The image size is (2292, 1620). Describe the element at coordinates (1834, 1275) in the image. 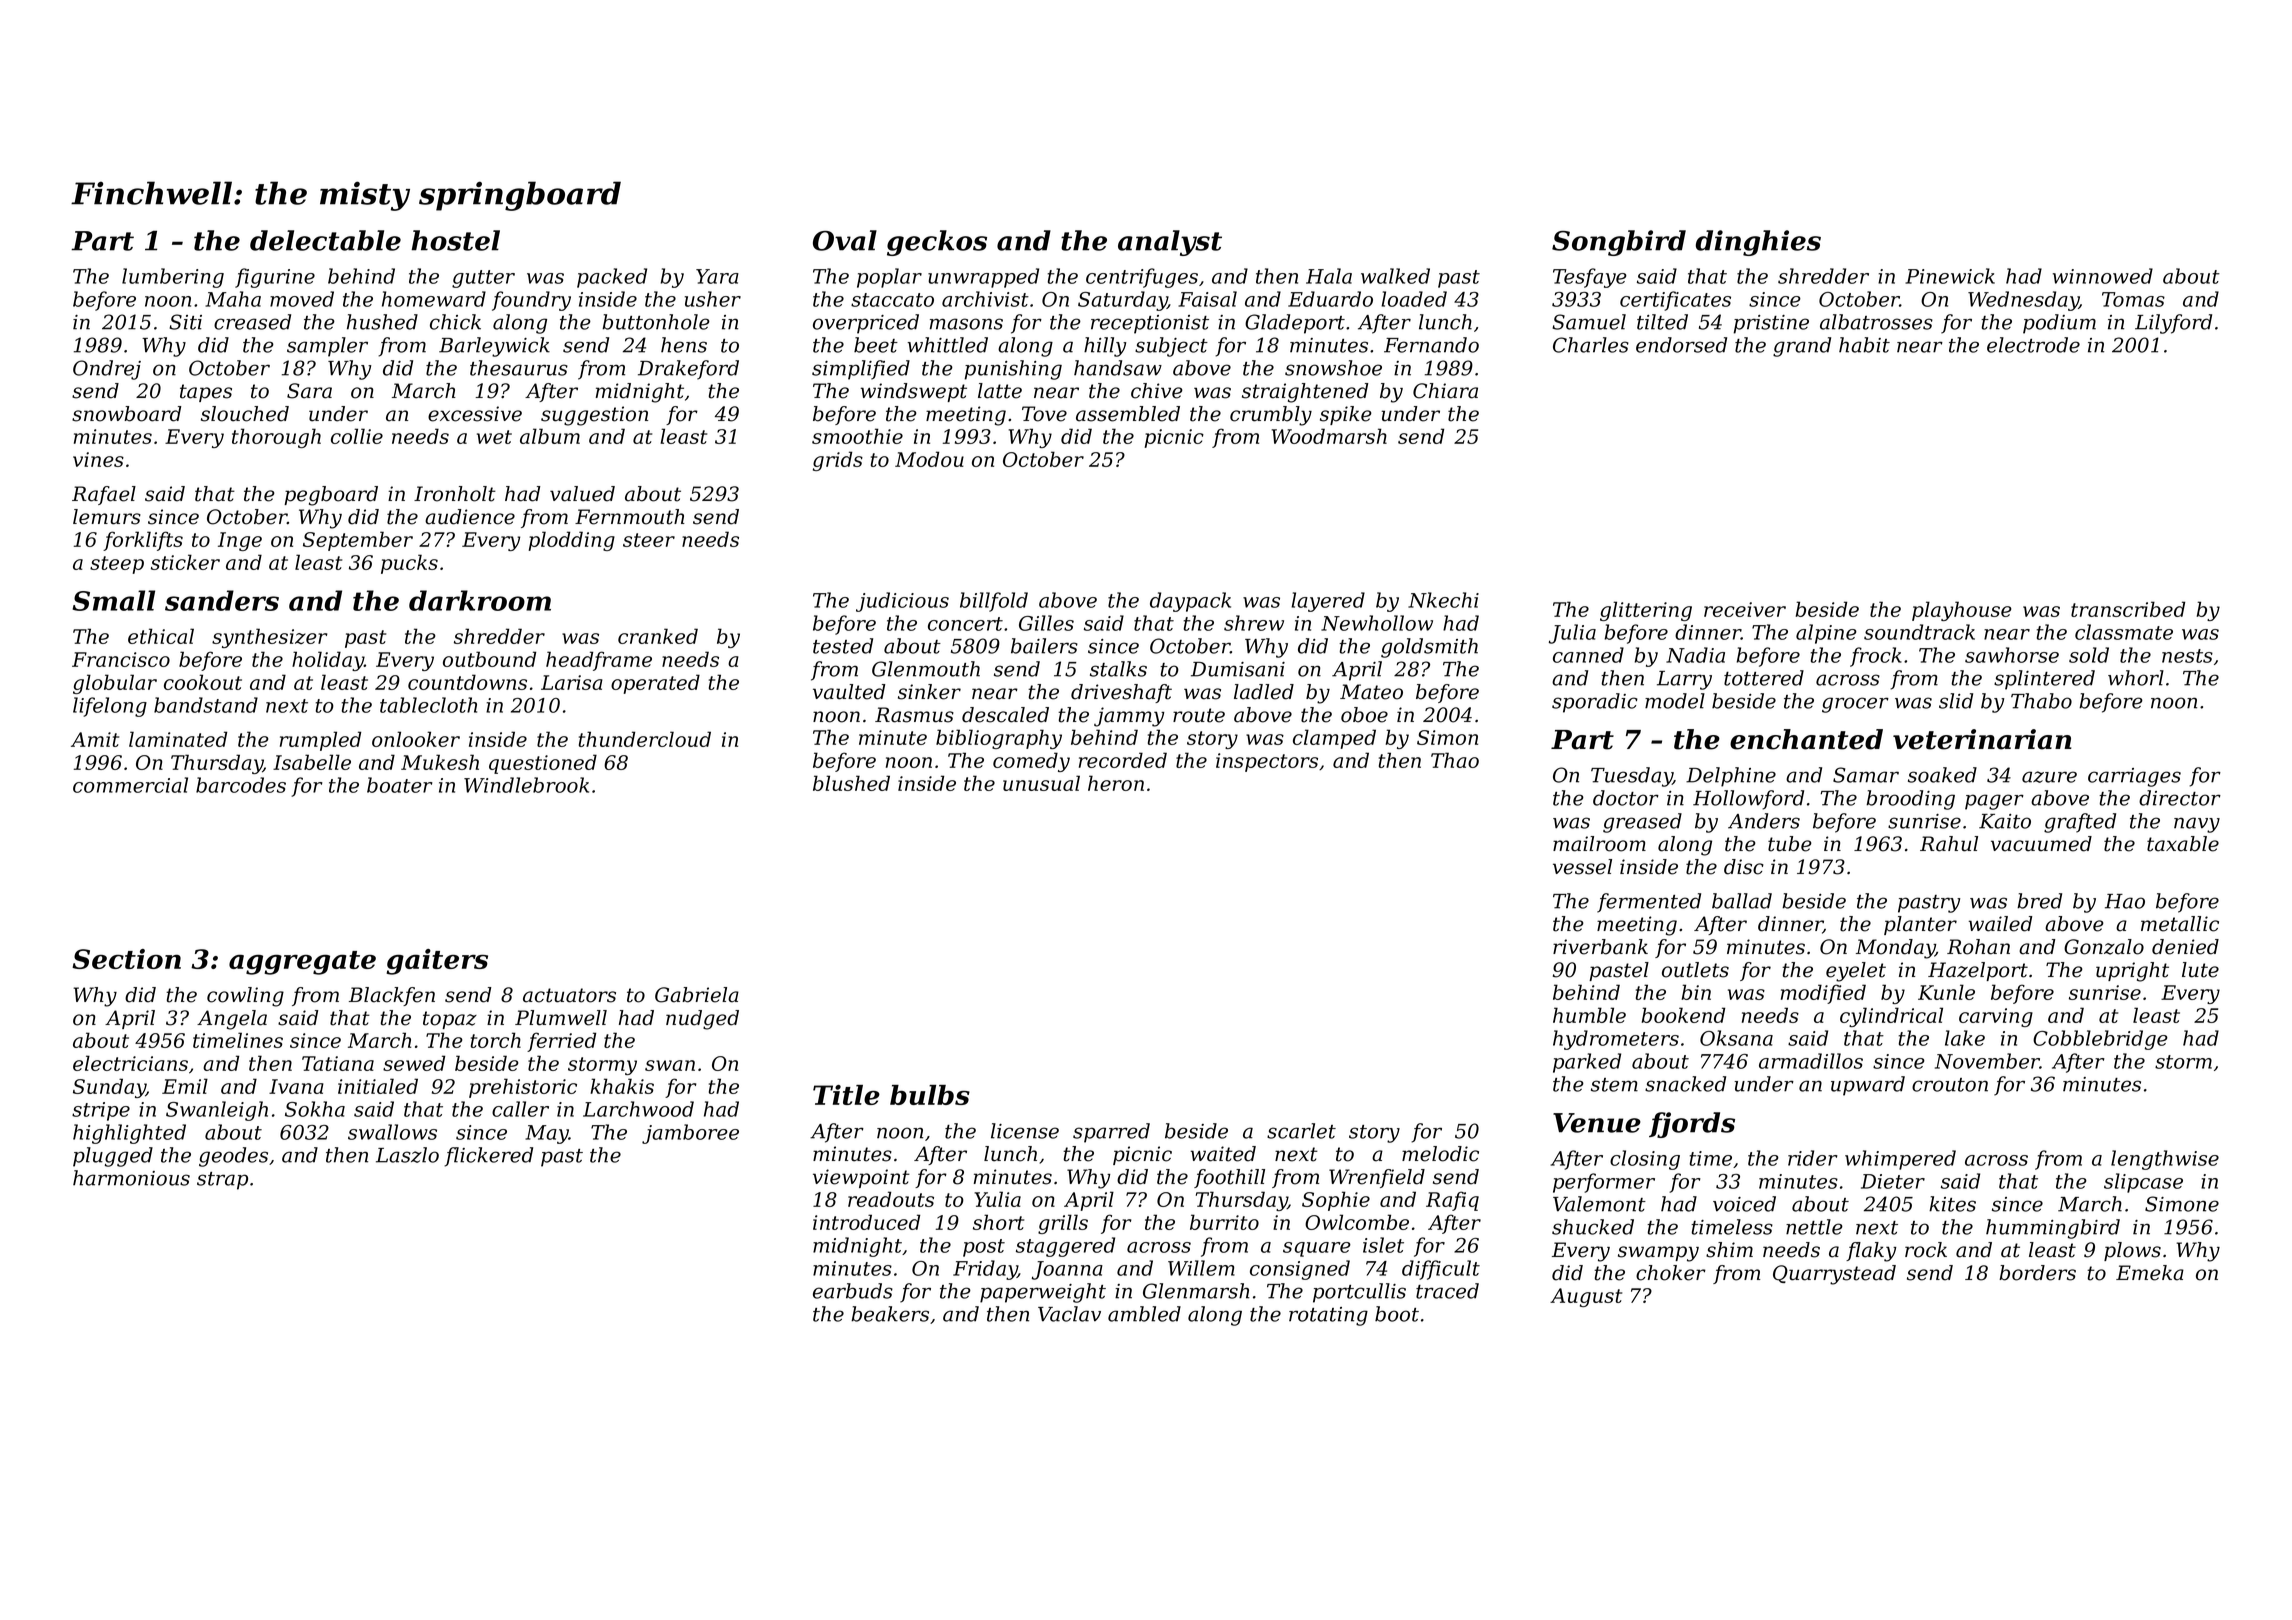

I see `Quarrystead` at that location.
